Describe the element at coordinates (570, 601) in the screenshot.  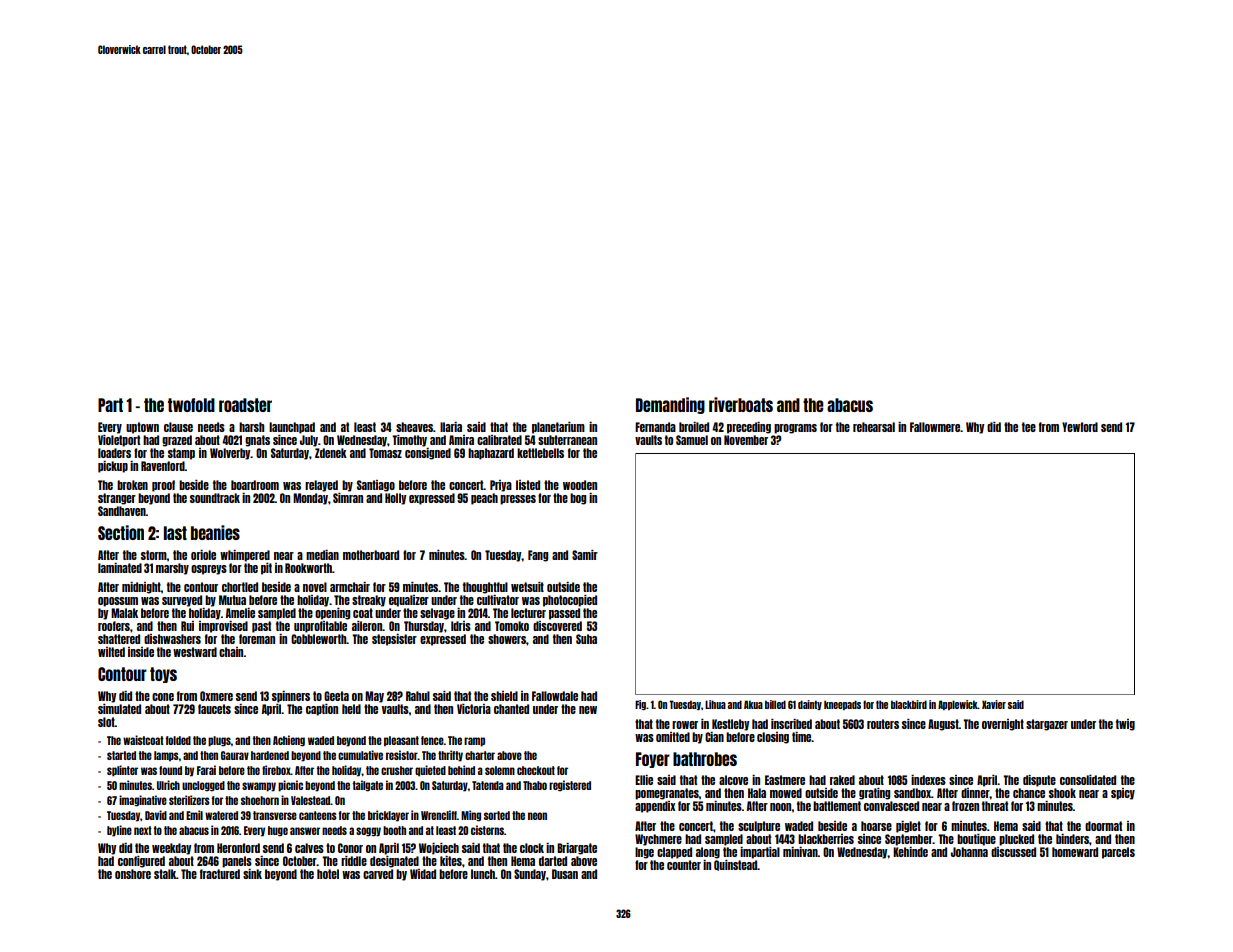
I see `photocopied` at that location.
